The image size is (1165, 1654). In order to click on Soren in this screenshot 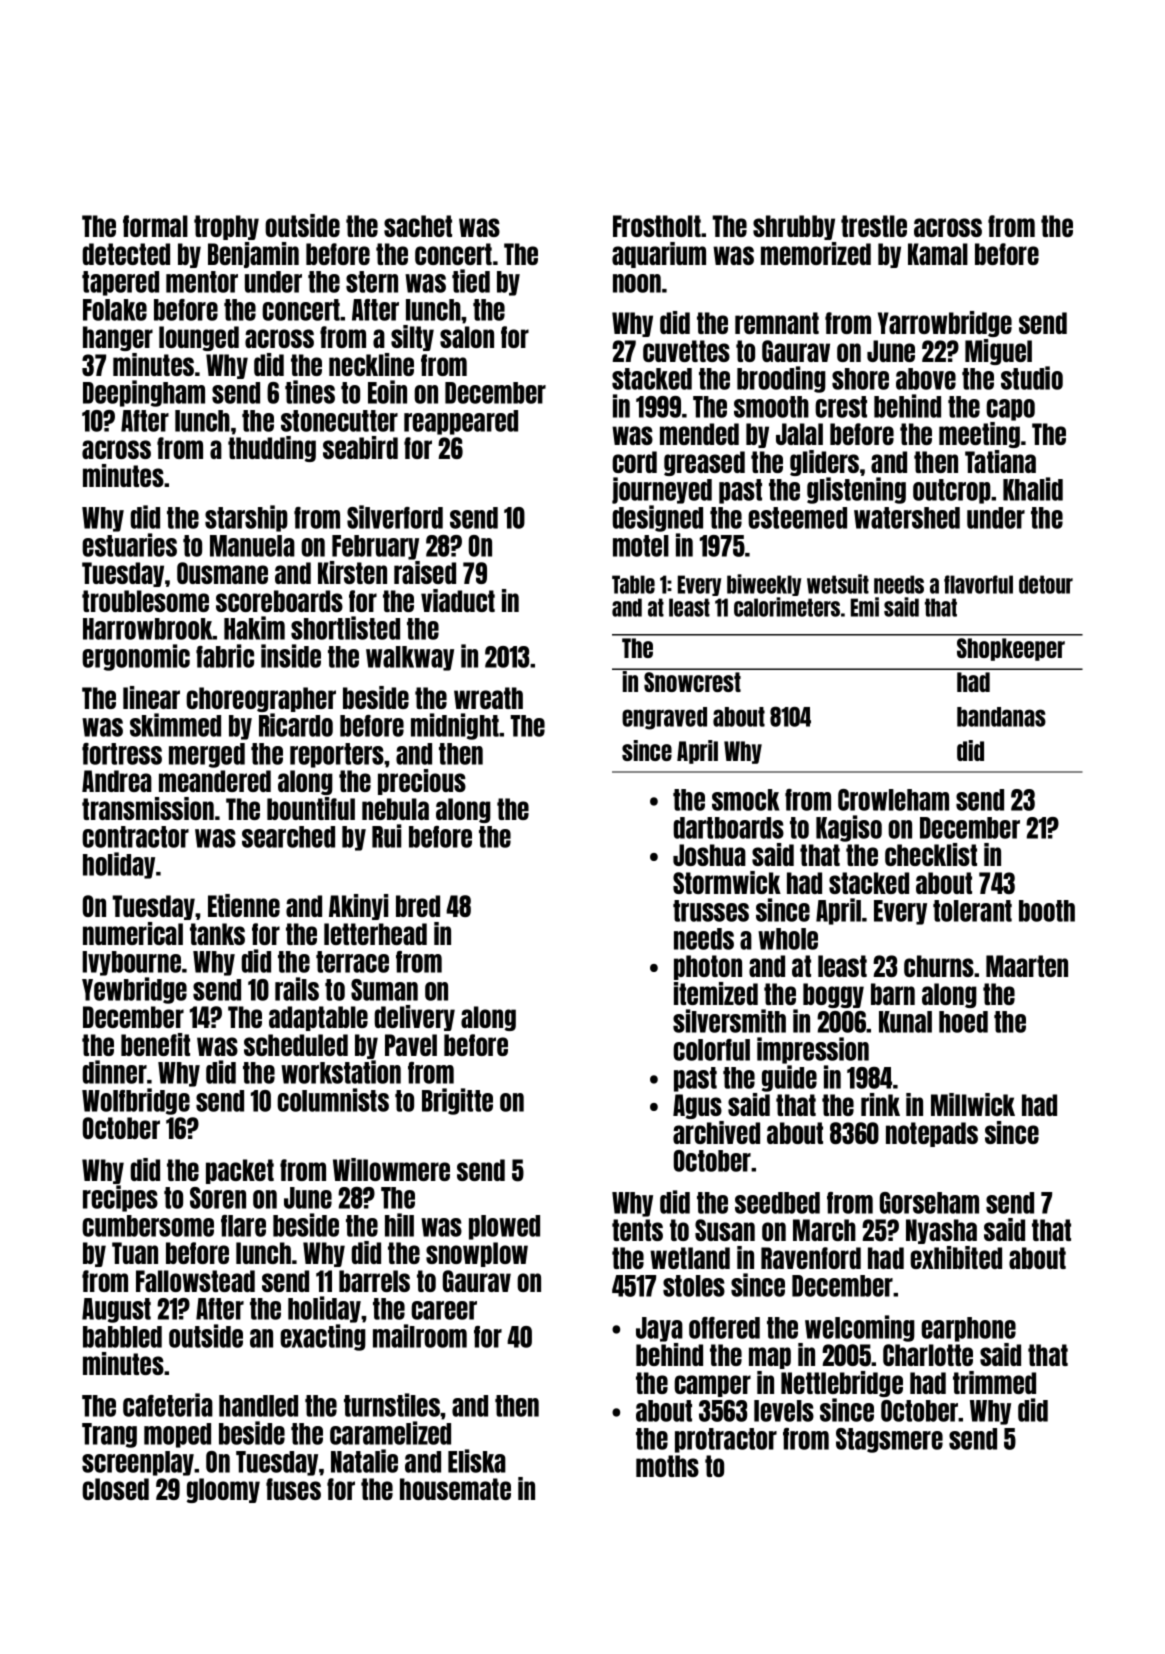, I will do `click(218, 1198)`.
